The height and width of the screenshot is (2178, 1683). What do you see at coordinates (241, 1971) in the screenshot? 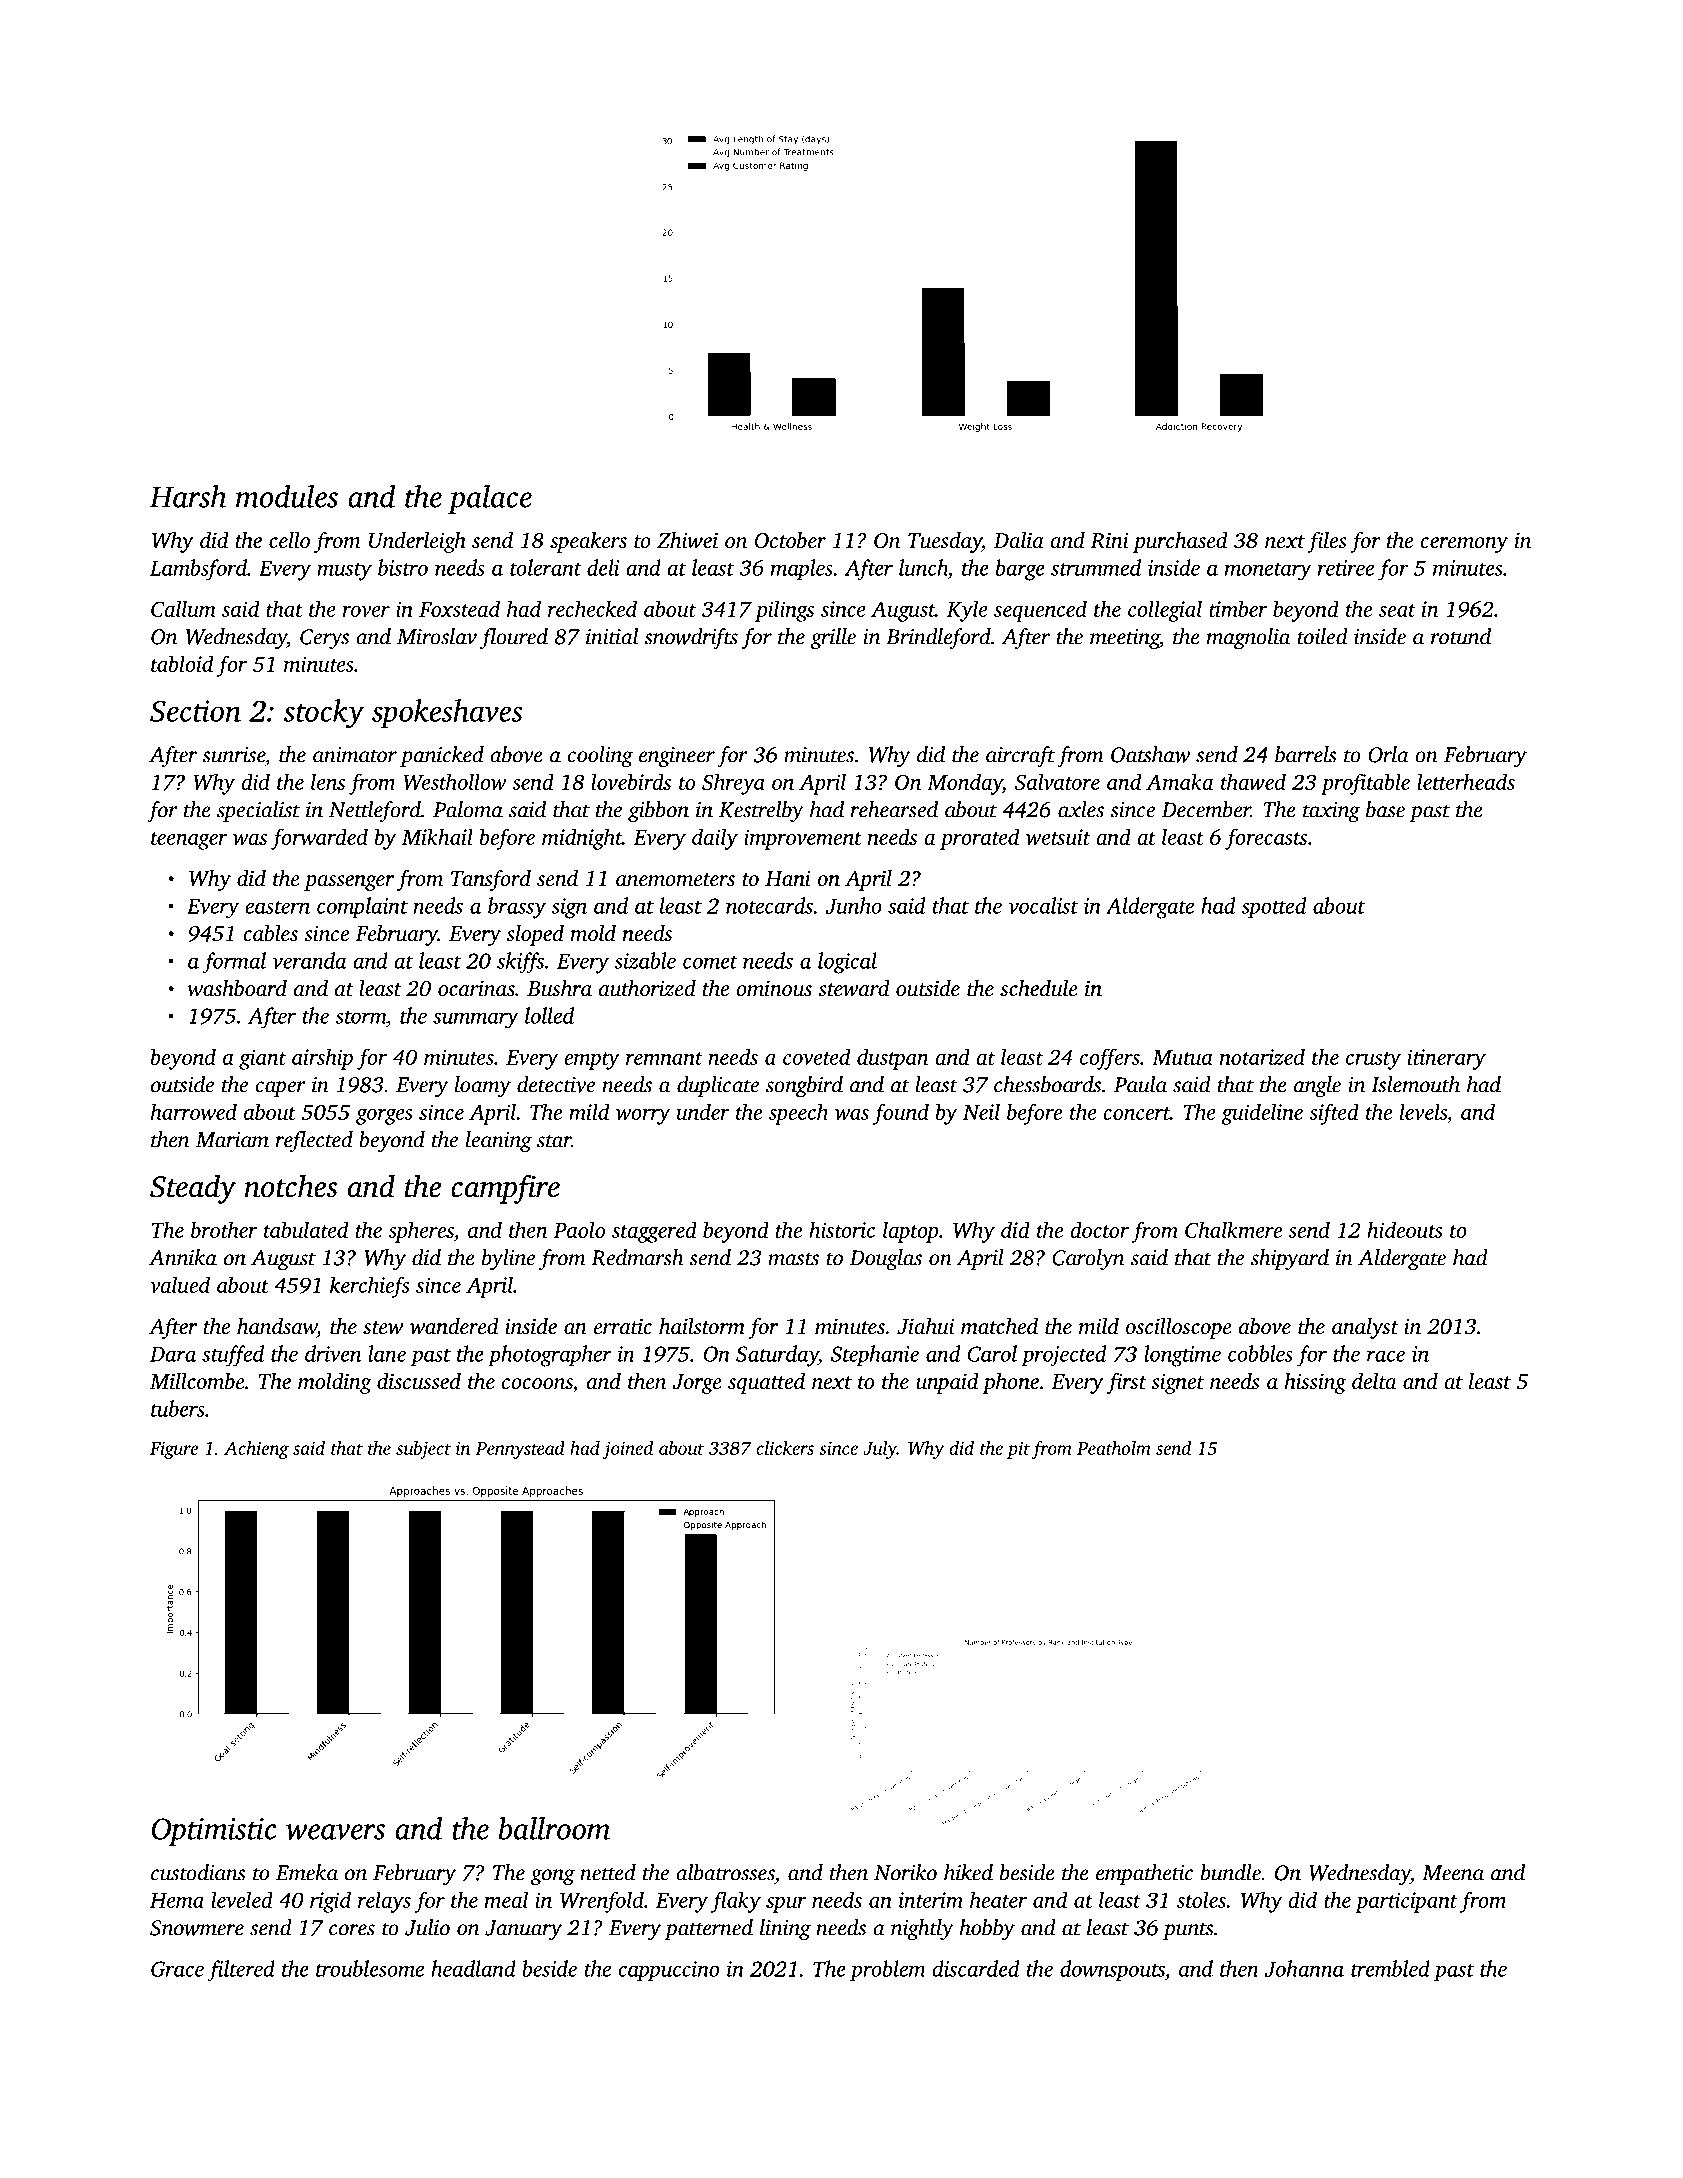
I see `filtered` at bounding box center [241, 1971].
